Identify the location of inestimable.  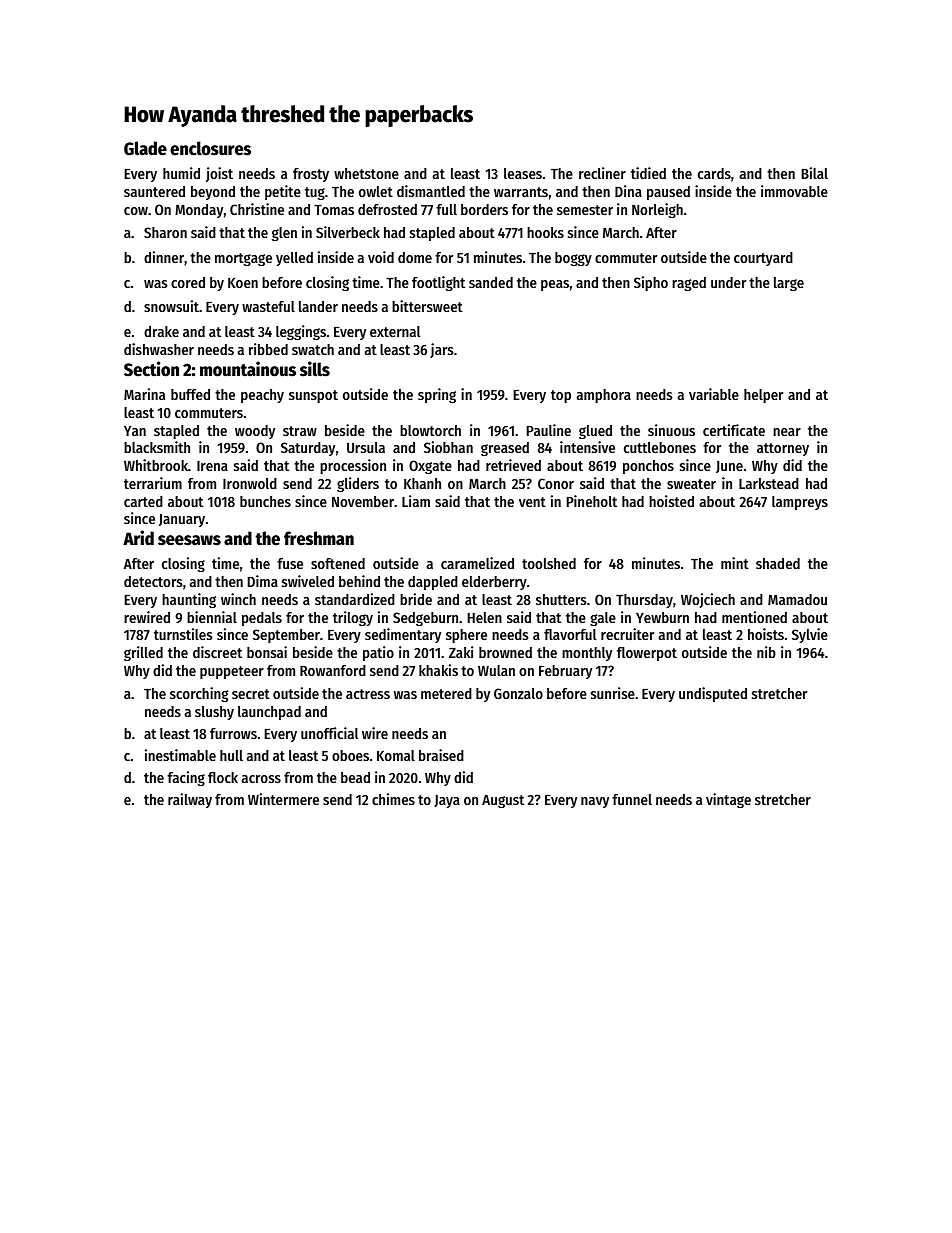
(180, 755).
